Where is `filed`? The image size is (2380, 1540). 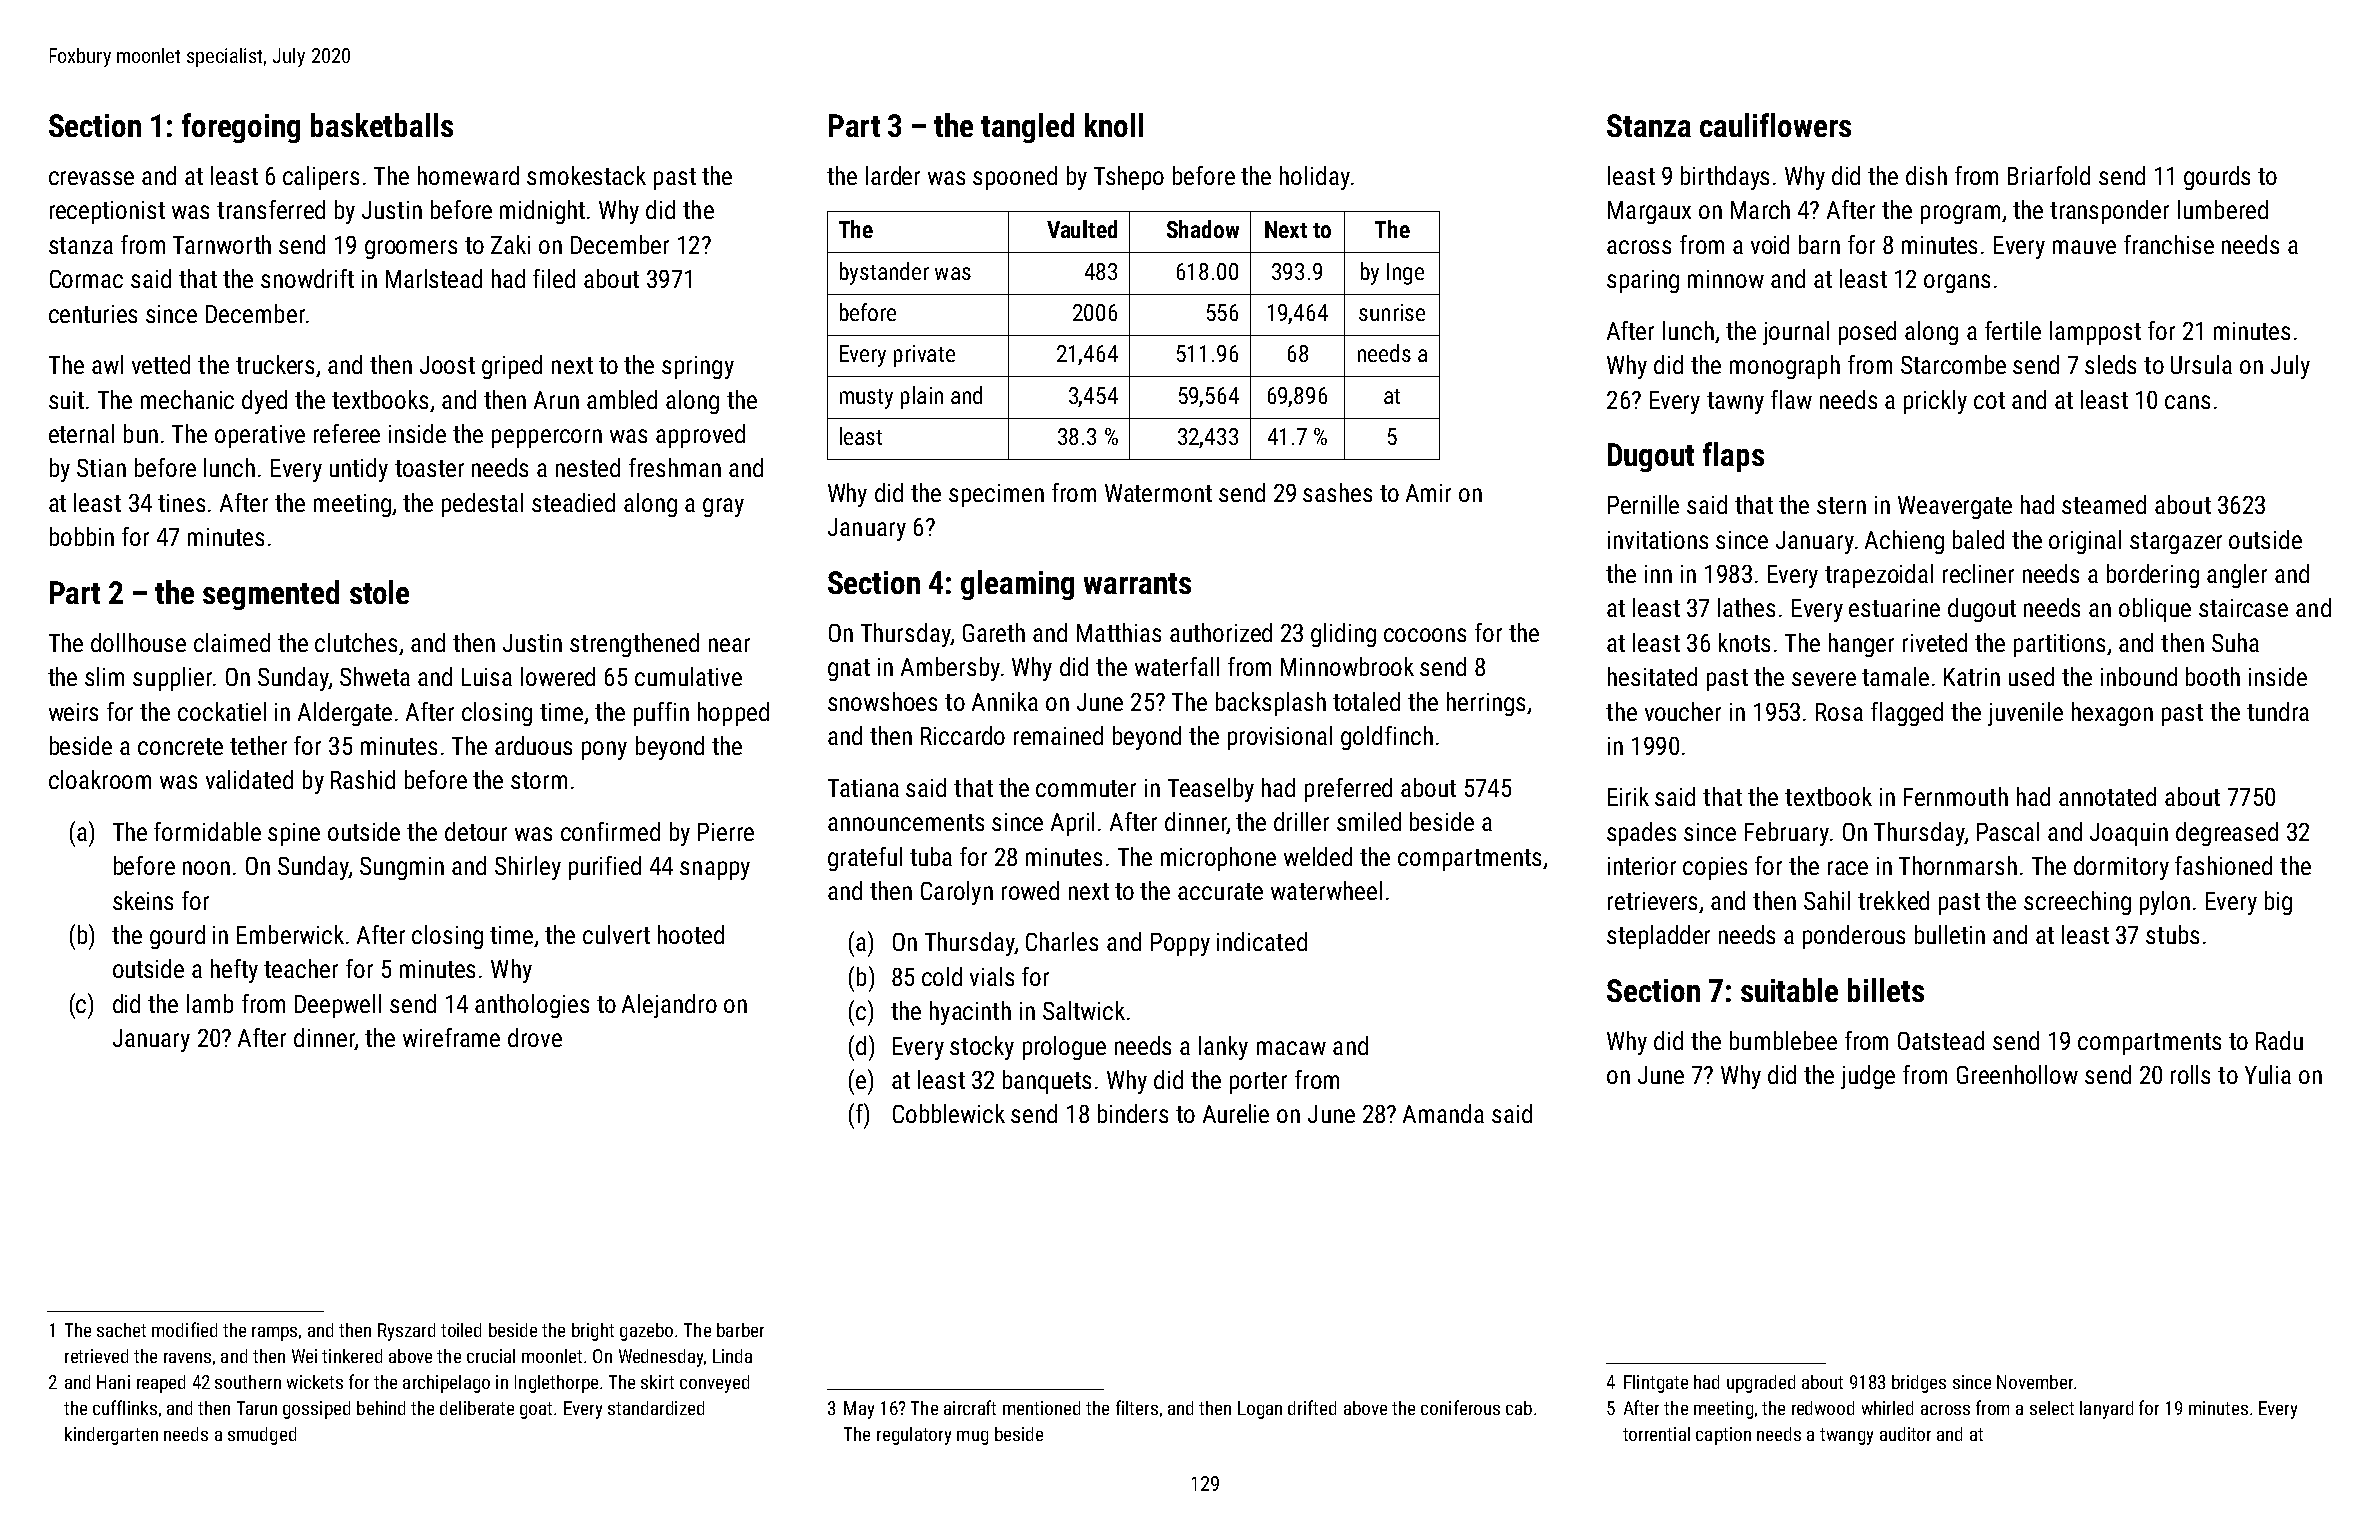 filed is located at coordinates (554, 278).
